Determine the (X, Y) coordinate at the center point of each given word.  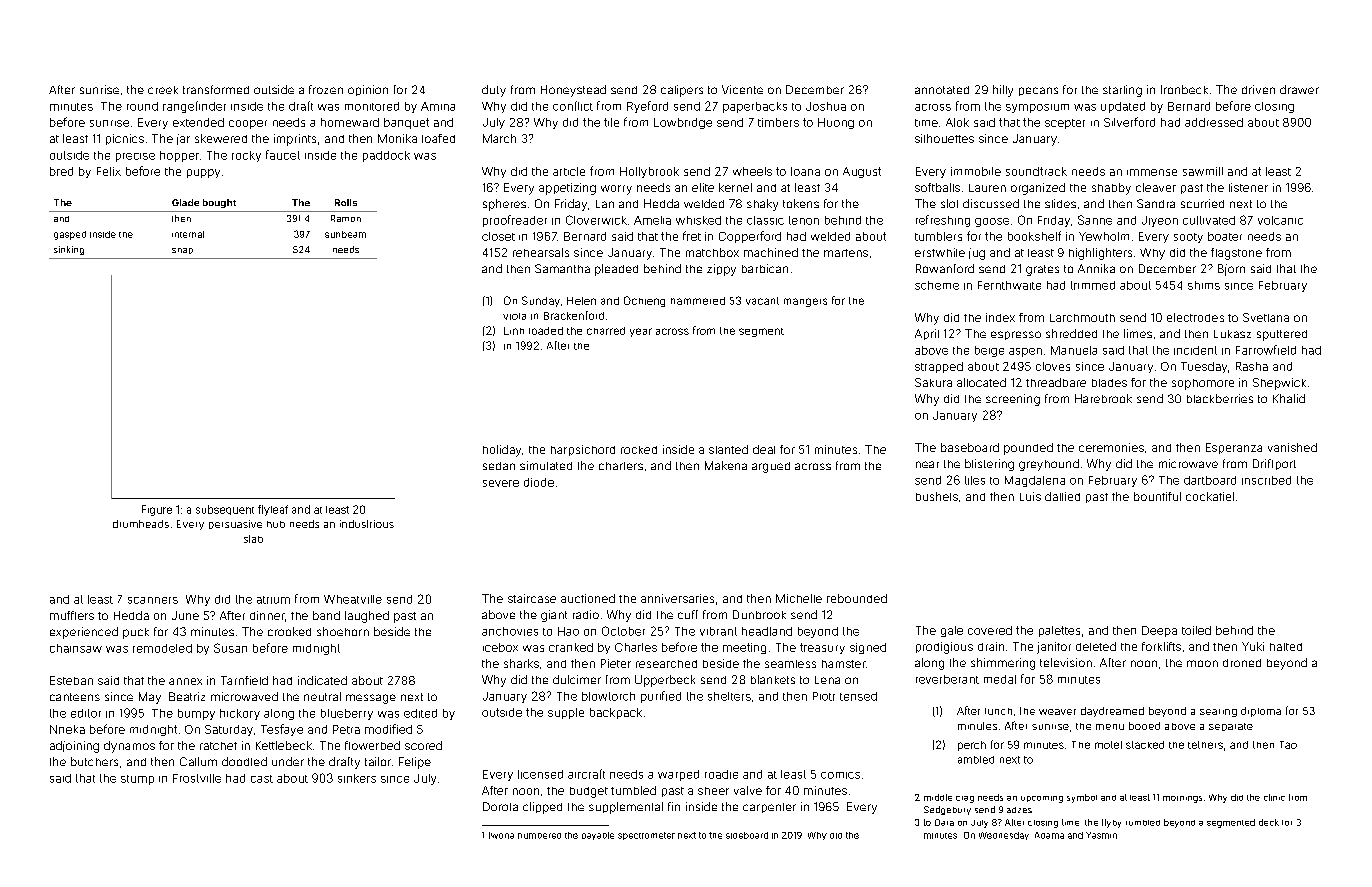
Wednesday (1004, 836)
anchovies (510, 631)
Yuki (1253, 646)
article (569, 171)
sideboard (747, 835)
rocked (639, 450)
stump (137, 780)
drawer (1299, 89)
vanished (1292, 447)
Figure (157, 510)
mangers (805, 302)
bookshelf (1034, 236)
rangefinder (194, 107)
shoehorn (343, 631)
